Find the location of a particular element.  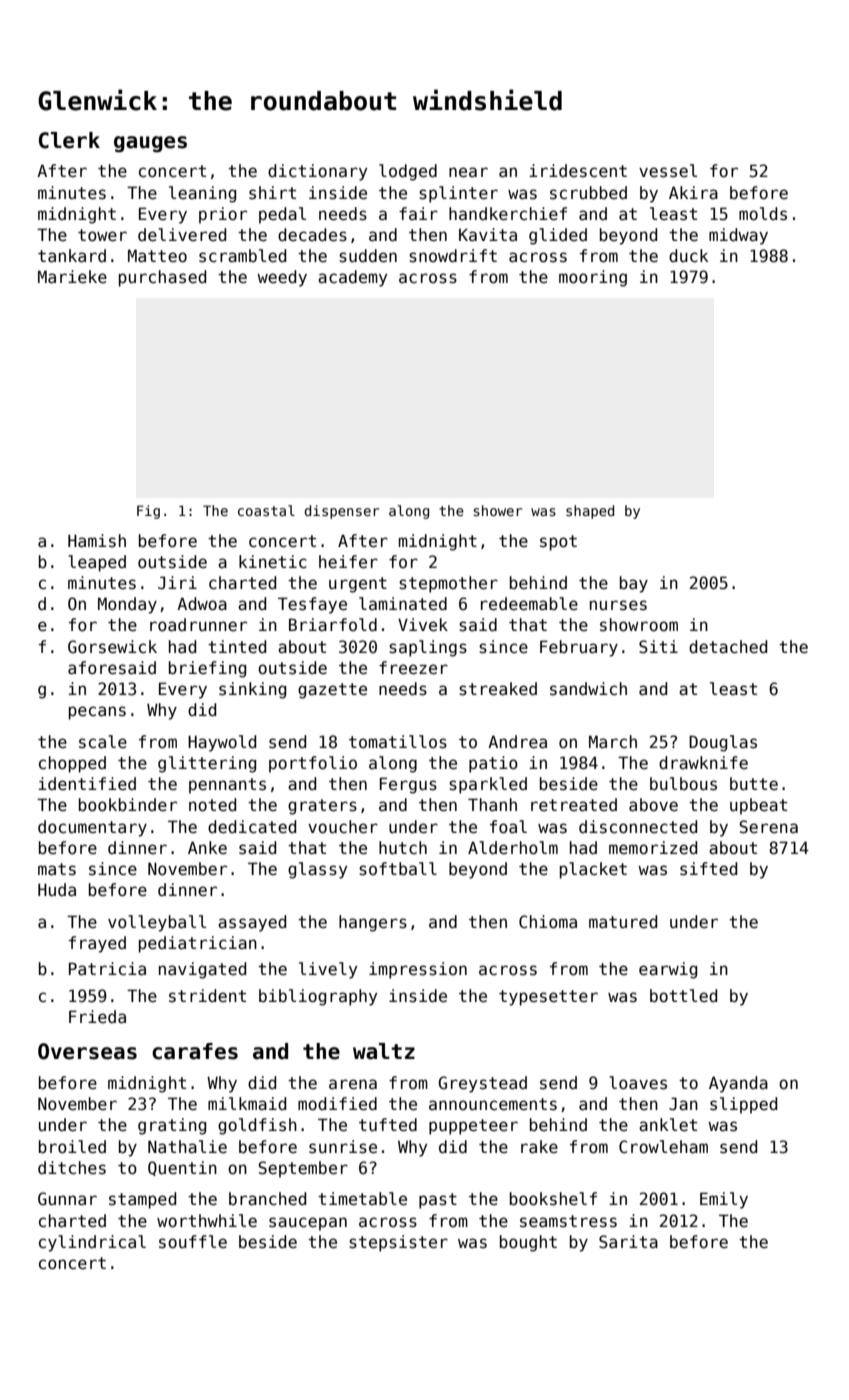

weedy is located at coordinates (282, 278).
